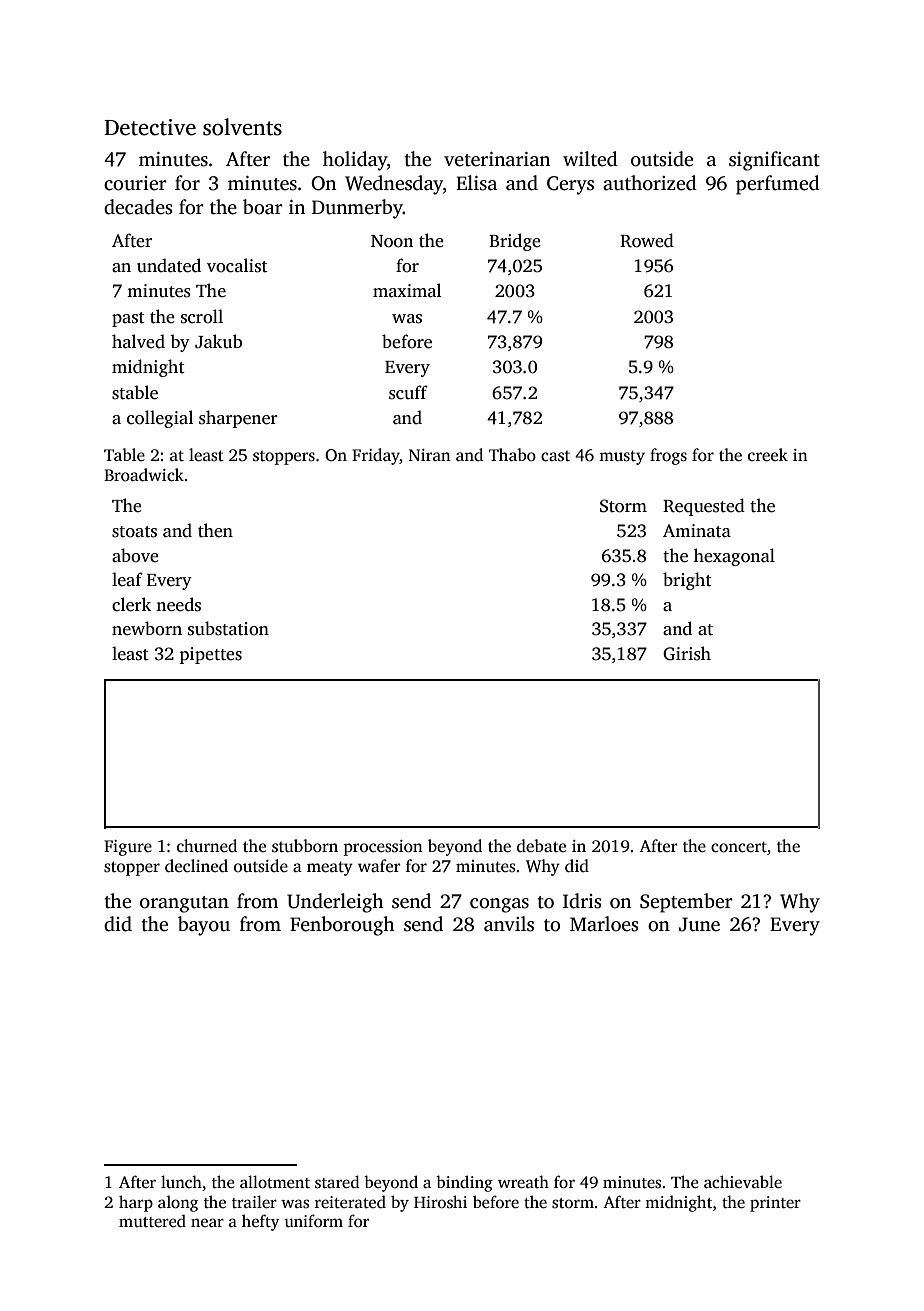 The width and height of the image is (924, 1311). What do you see at coordinates (383, 848) in the image?
I see `procession` at bounding box center [383, 848].
